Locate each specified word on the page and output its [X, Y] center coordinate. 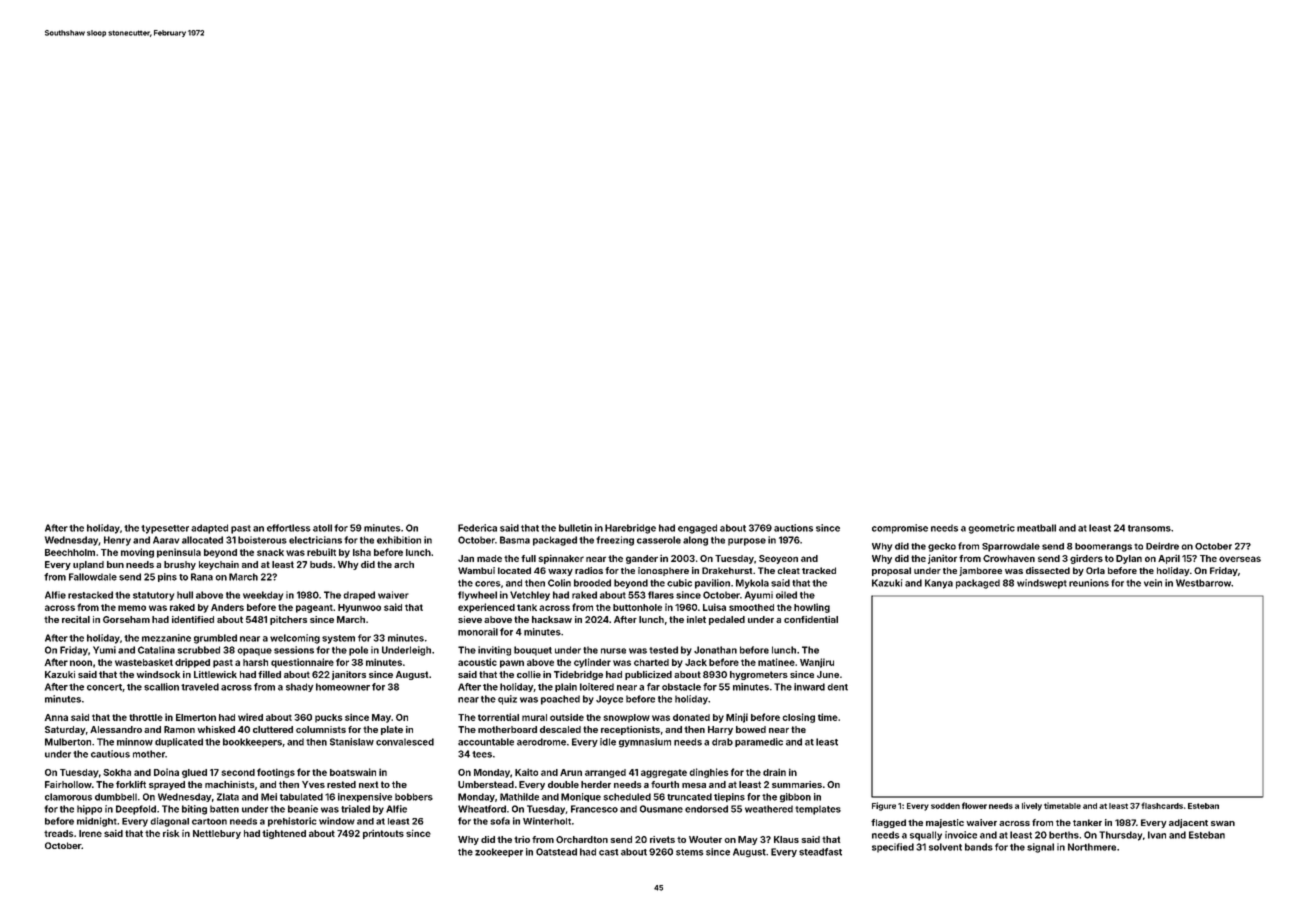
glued [194, 773]
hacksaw [552, 619]
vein [1153, 583]
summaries [797, 784]
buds [321, 564]
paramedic [759, 742]
